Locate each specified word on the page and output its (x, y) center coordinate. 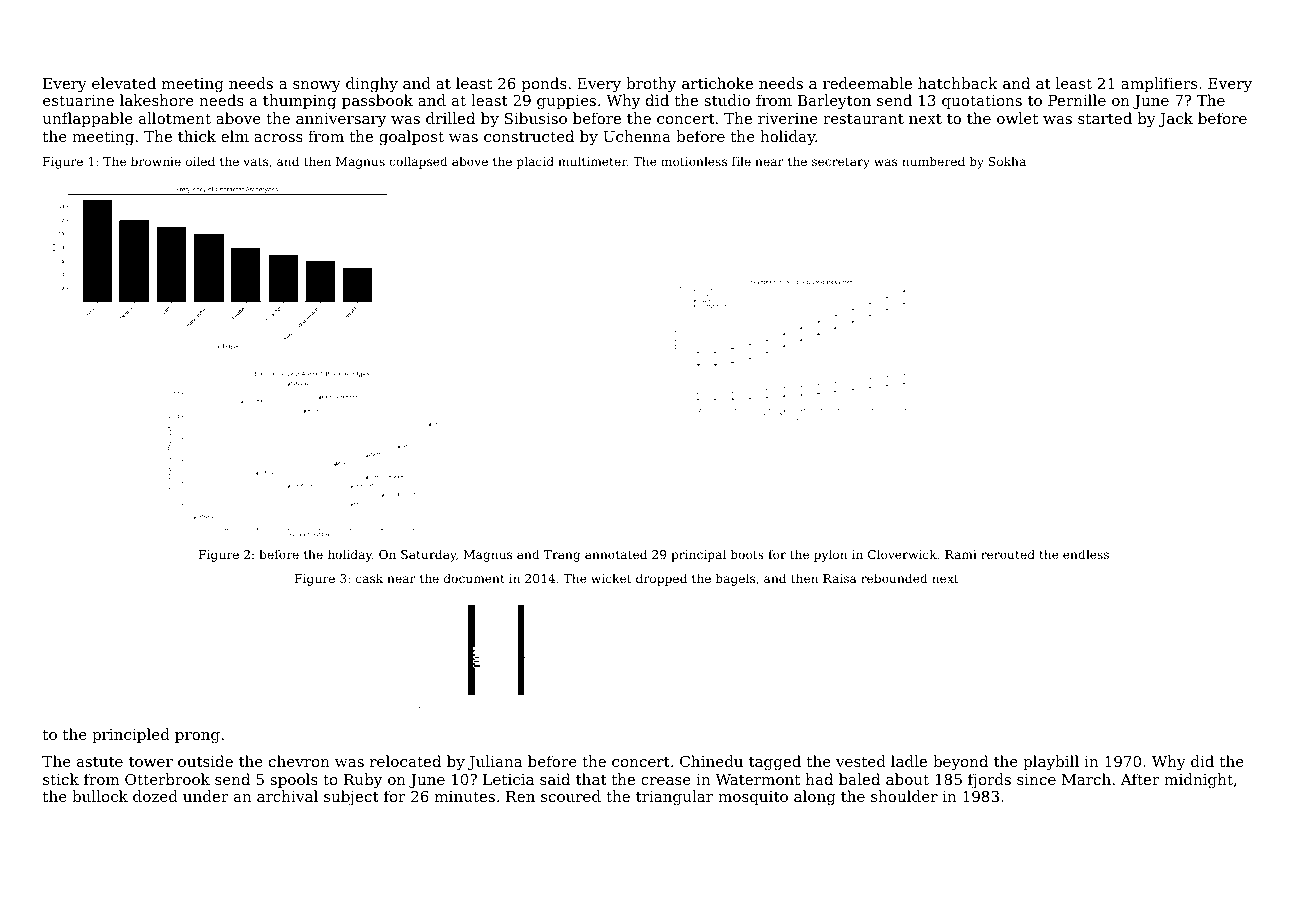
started (1105, 118)
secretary (841, 163)
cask (369, 578)
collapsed (418, 162)
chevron (299, 761)
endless (1086, 554)
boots (747, 554)
